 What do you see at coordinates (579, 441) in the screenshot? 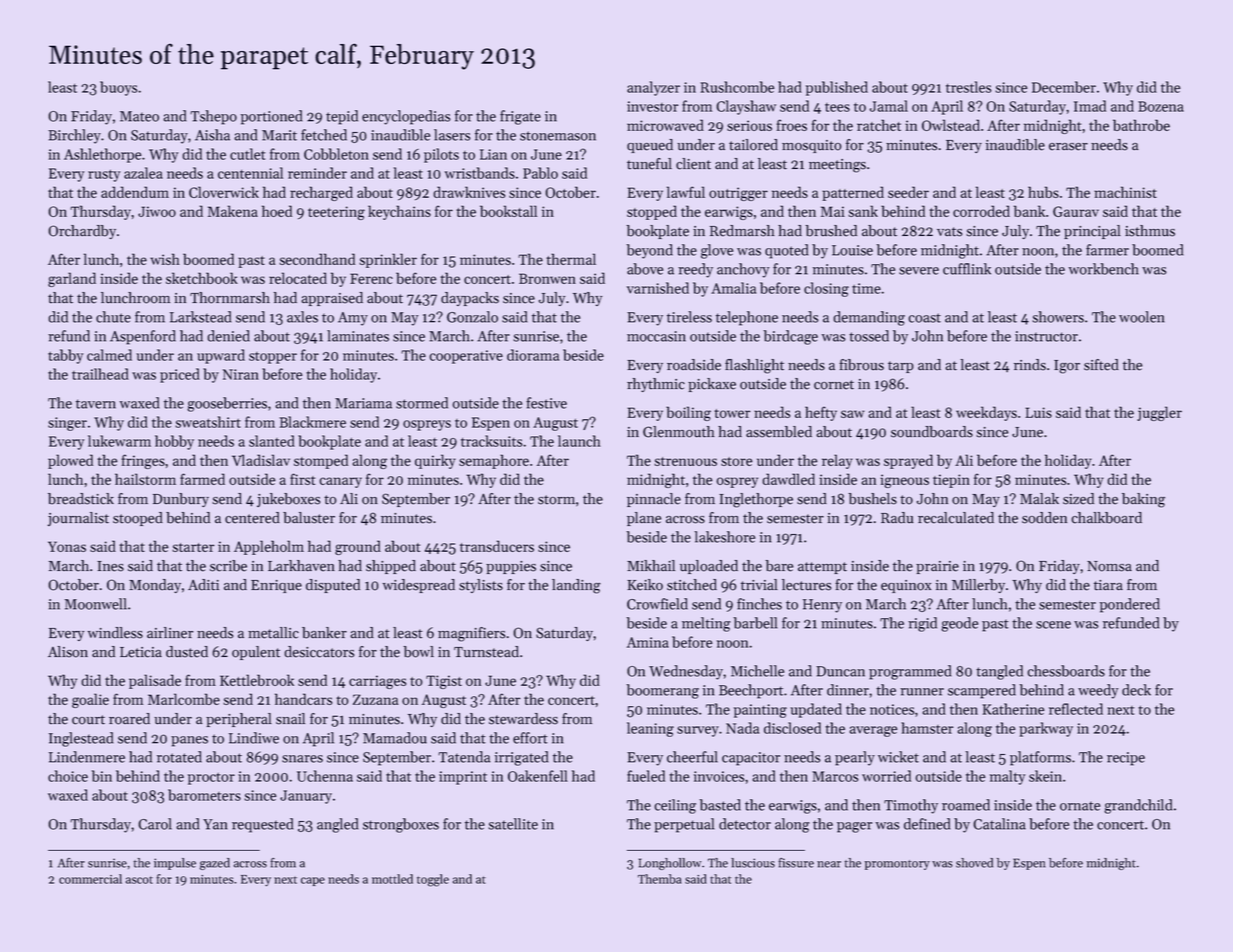
I see `launch` at bounding box center [579, 441].
